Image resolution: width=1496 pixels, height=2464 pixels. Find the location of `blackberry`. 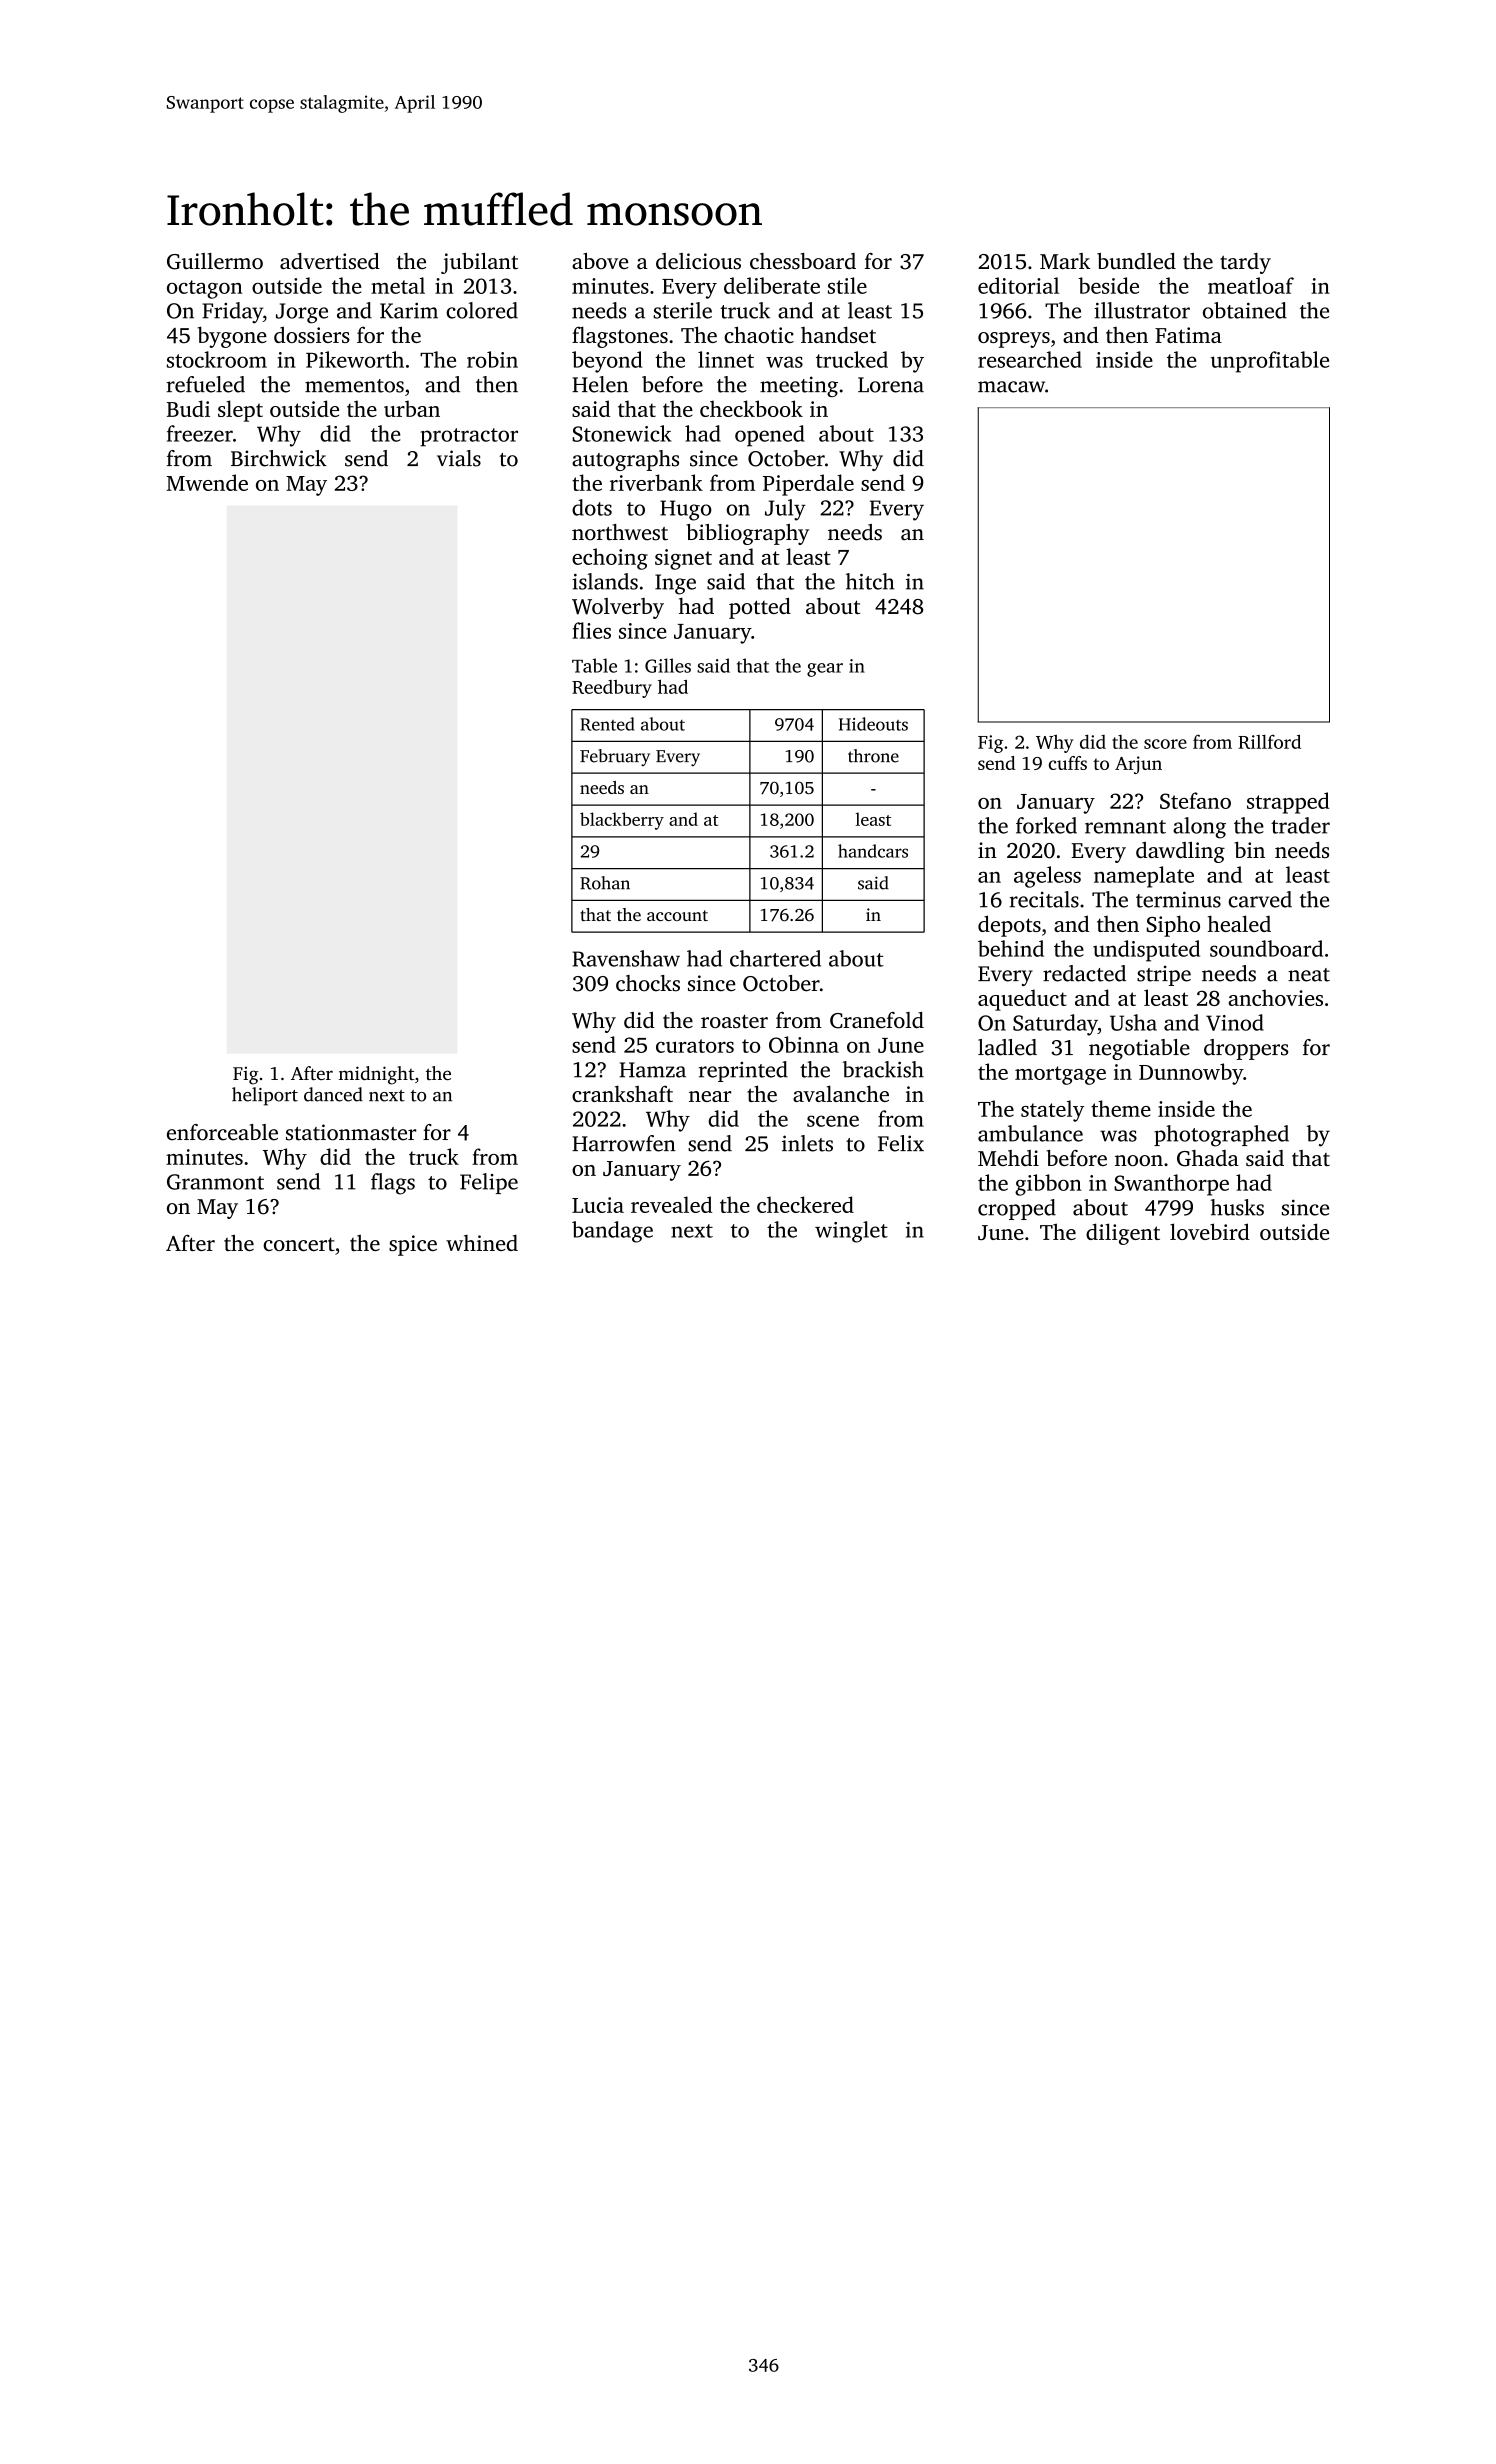

blackberry is located at coordinates (622, 821).
